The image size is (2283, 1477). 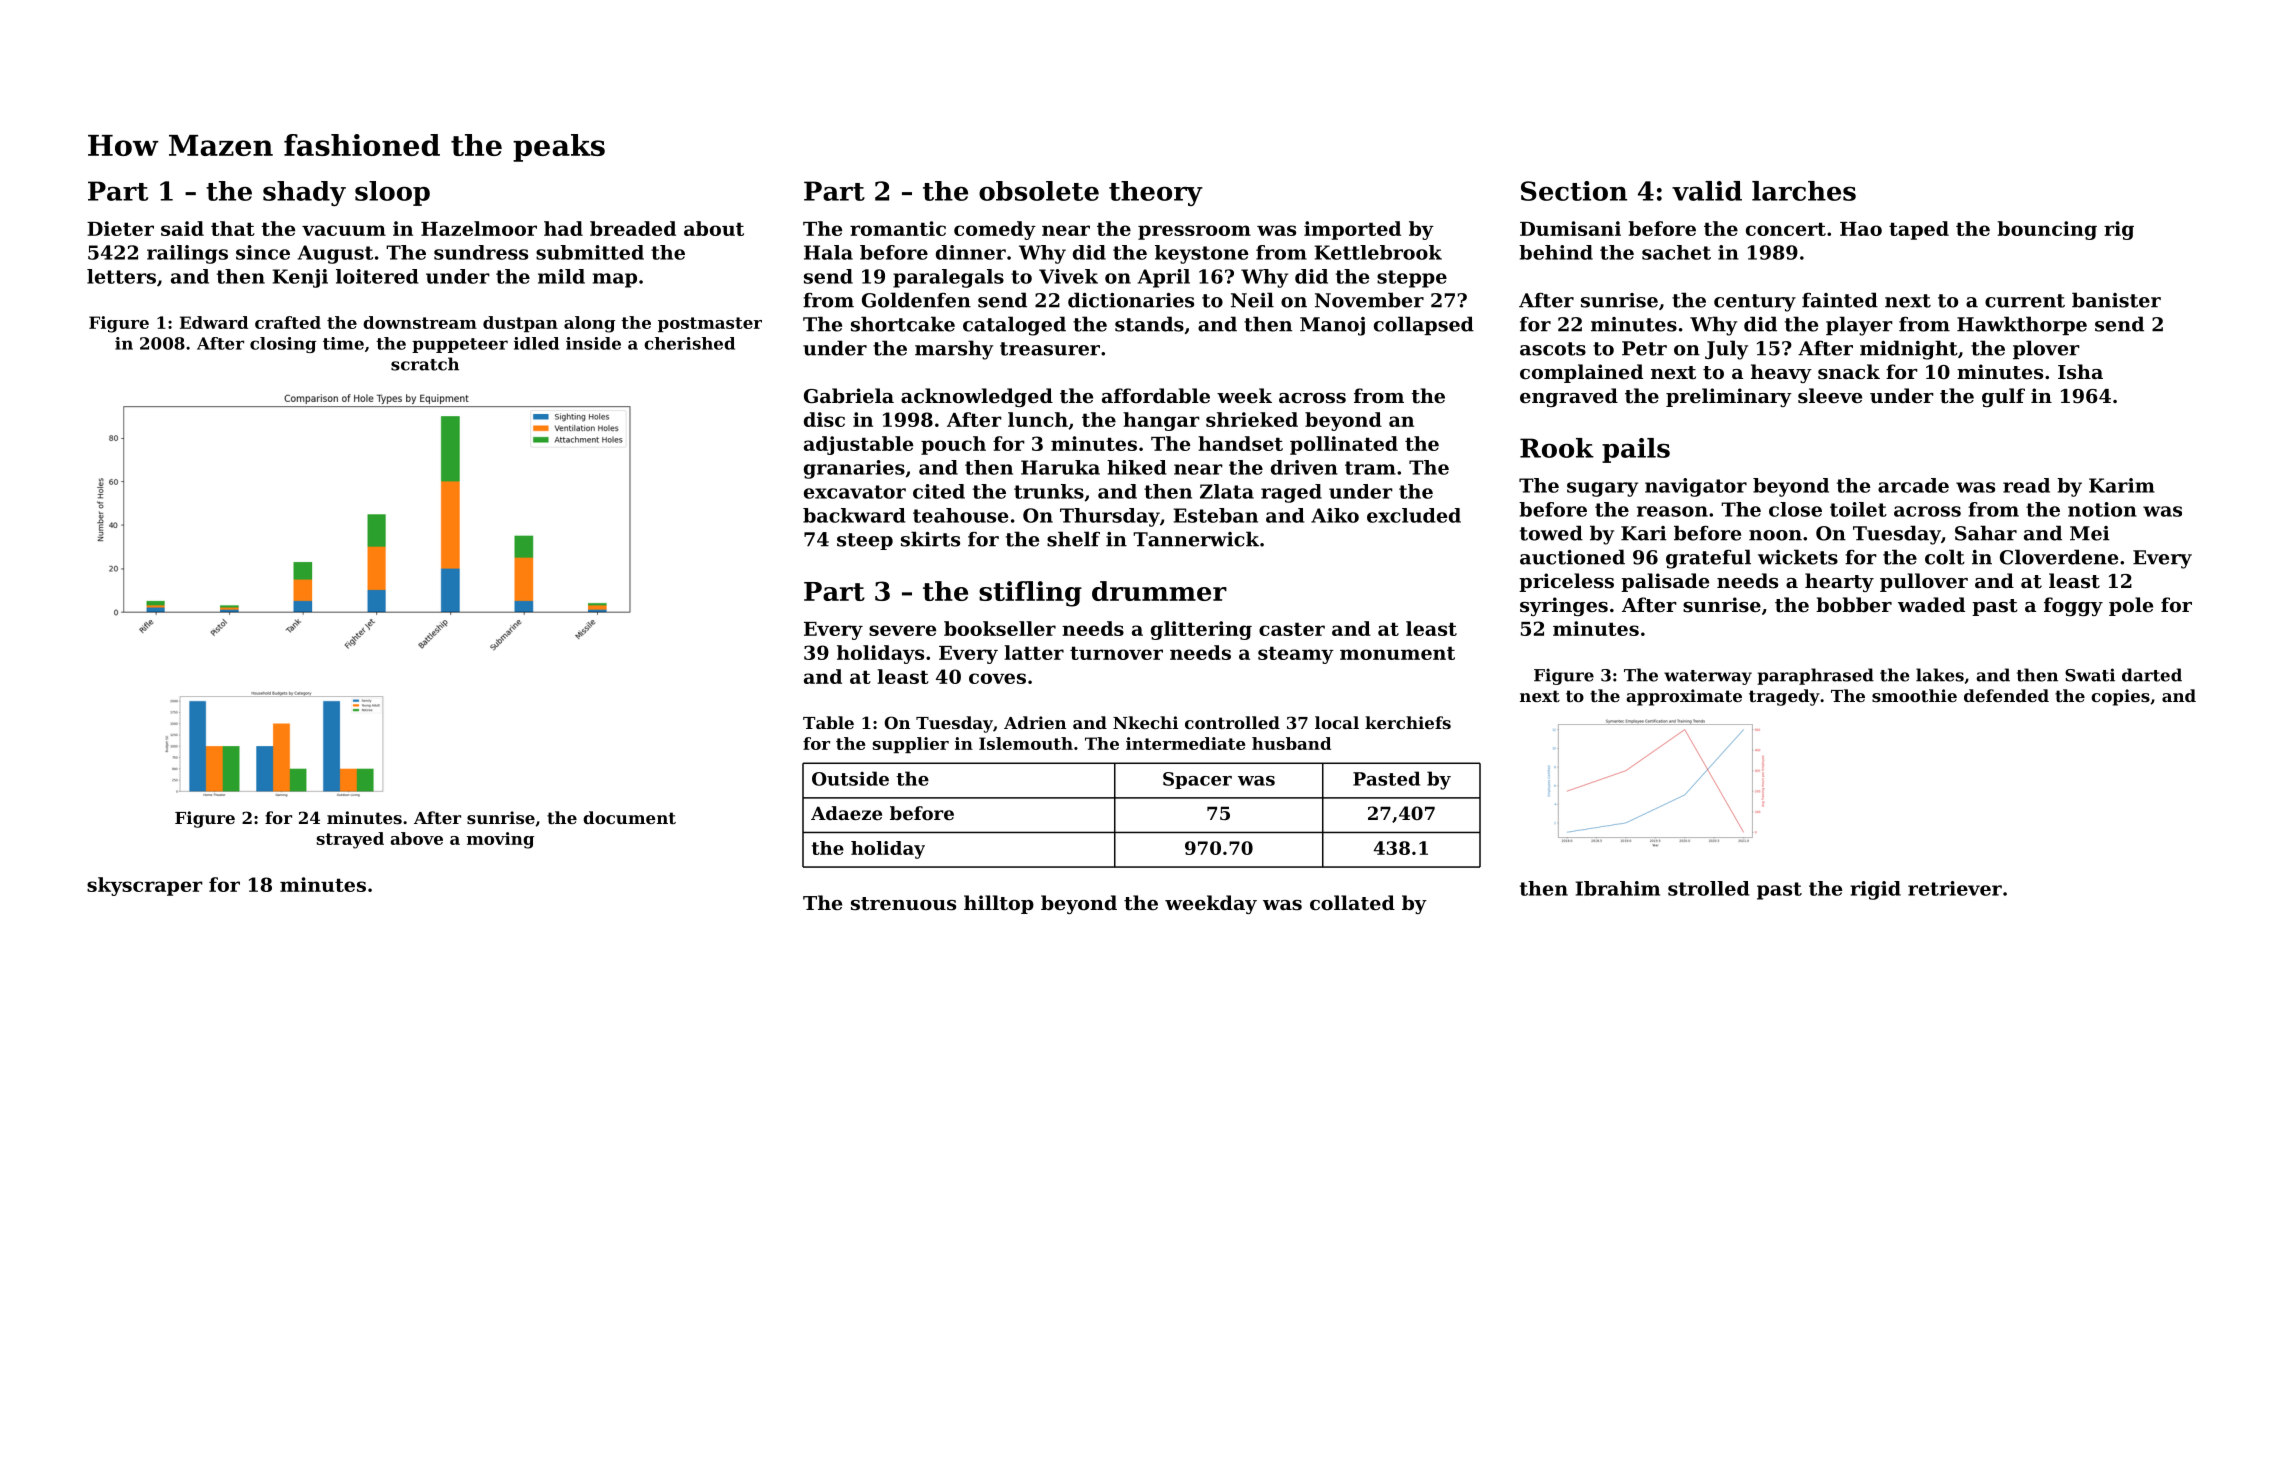 What do you see at coordinates (145, 886) in the document?
I see `skyscraper` at bounding box center [145, 886].
